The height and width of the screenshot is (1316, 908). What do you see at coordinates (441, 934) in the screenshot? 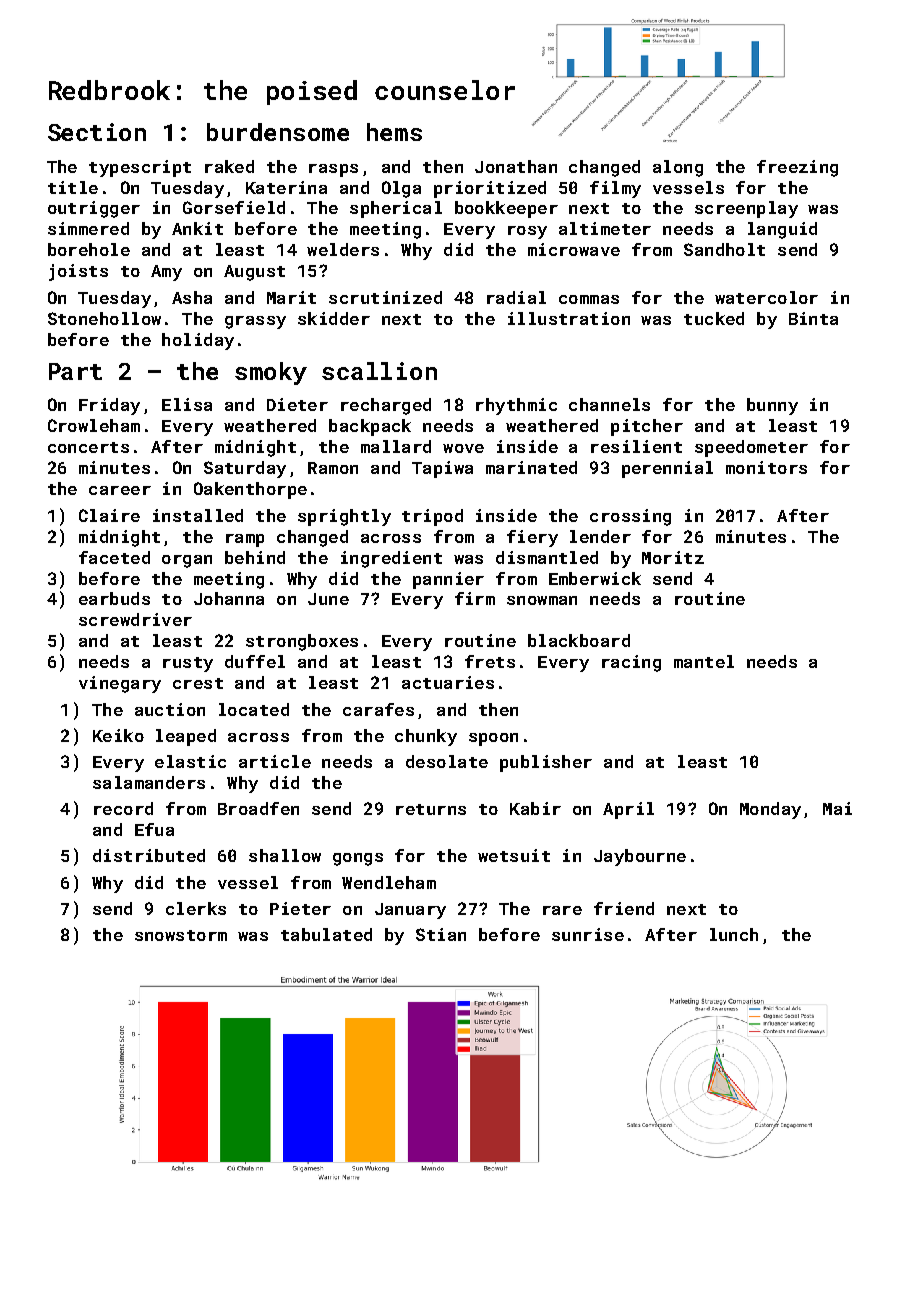
I see `Stian` at bounding box center [441, 934].
